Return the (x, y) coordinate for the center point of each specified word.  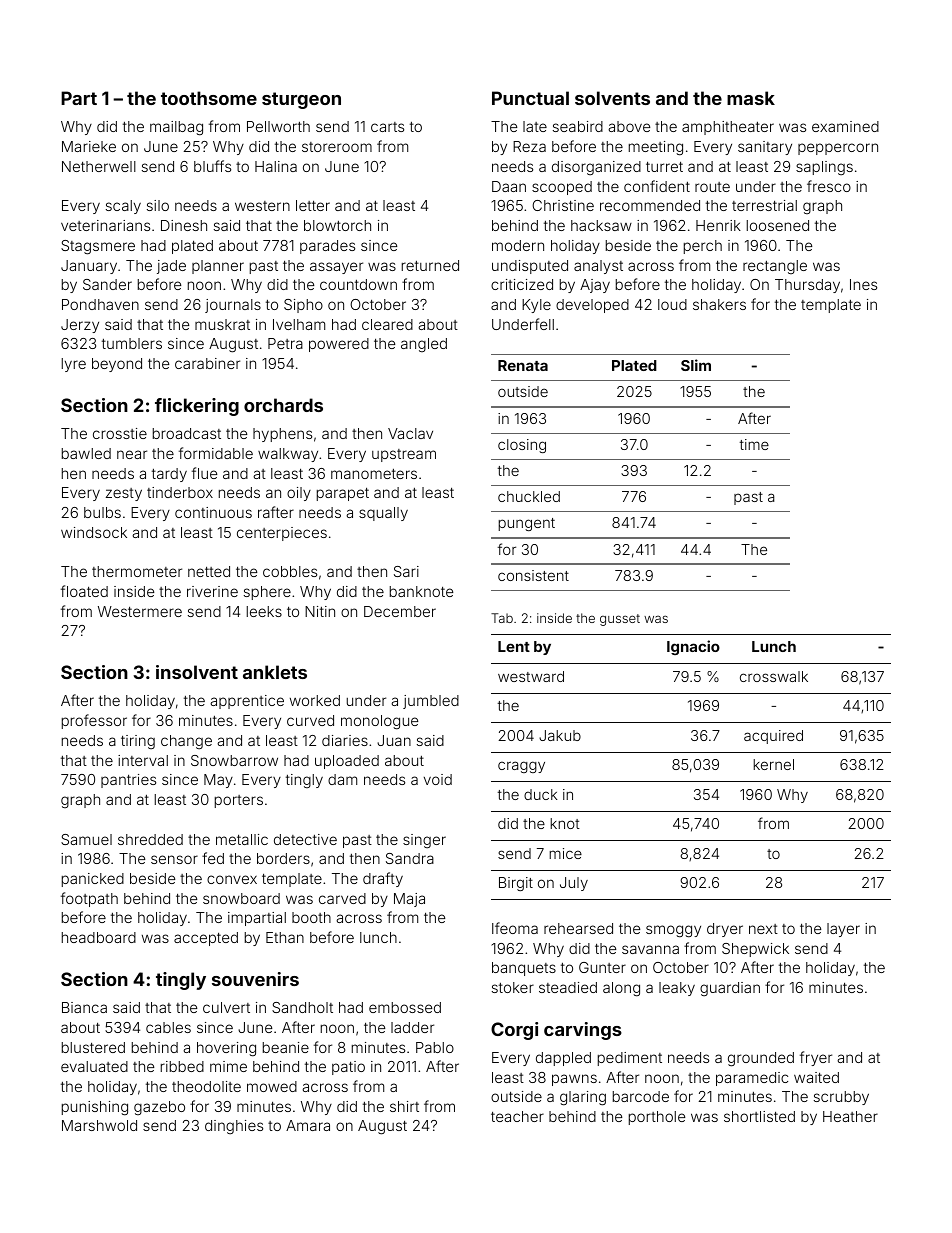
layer (843, 930)
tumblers (132, 343)
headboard (99, 937)
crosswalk (774, 676)
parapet (343, 494)
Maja (409, 900)
